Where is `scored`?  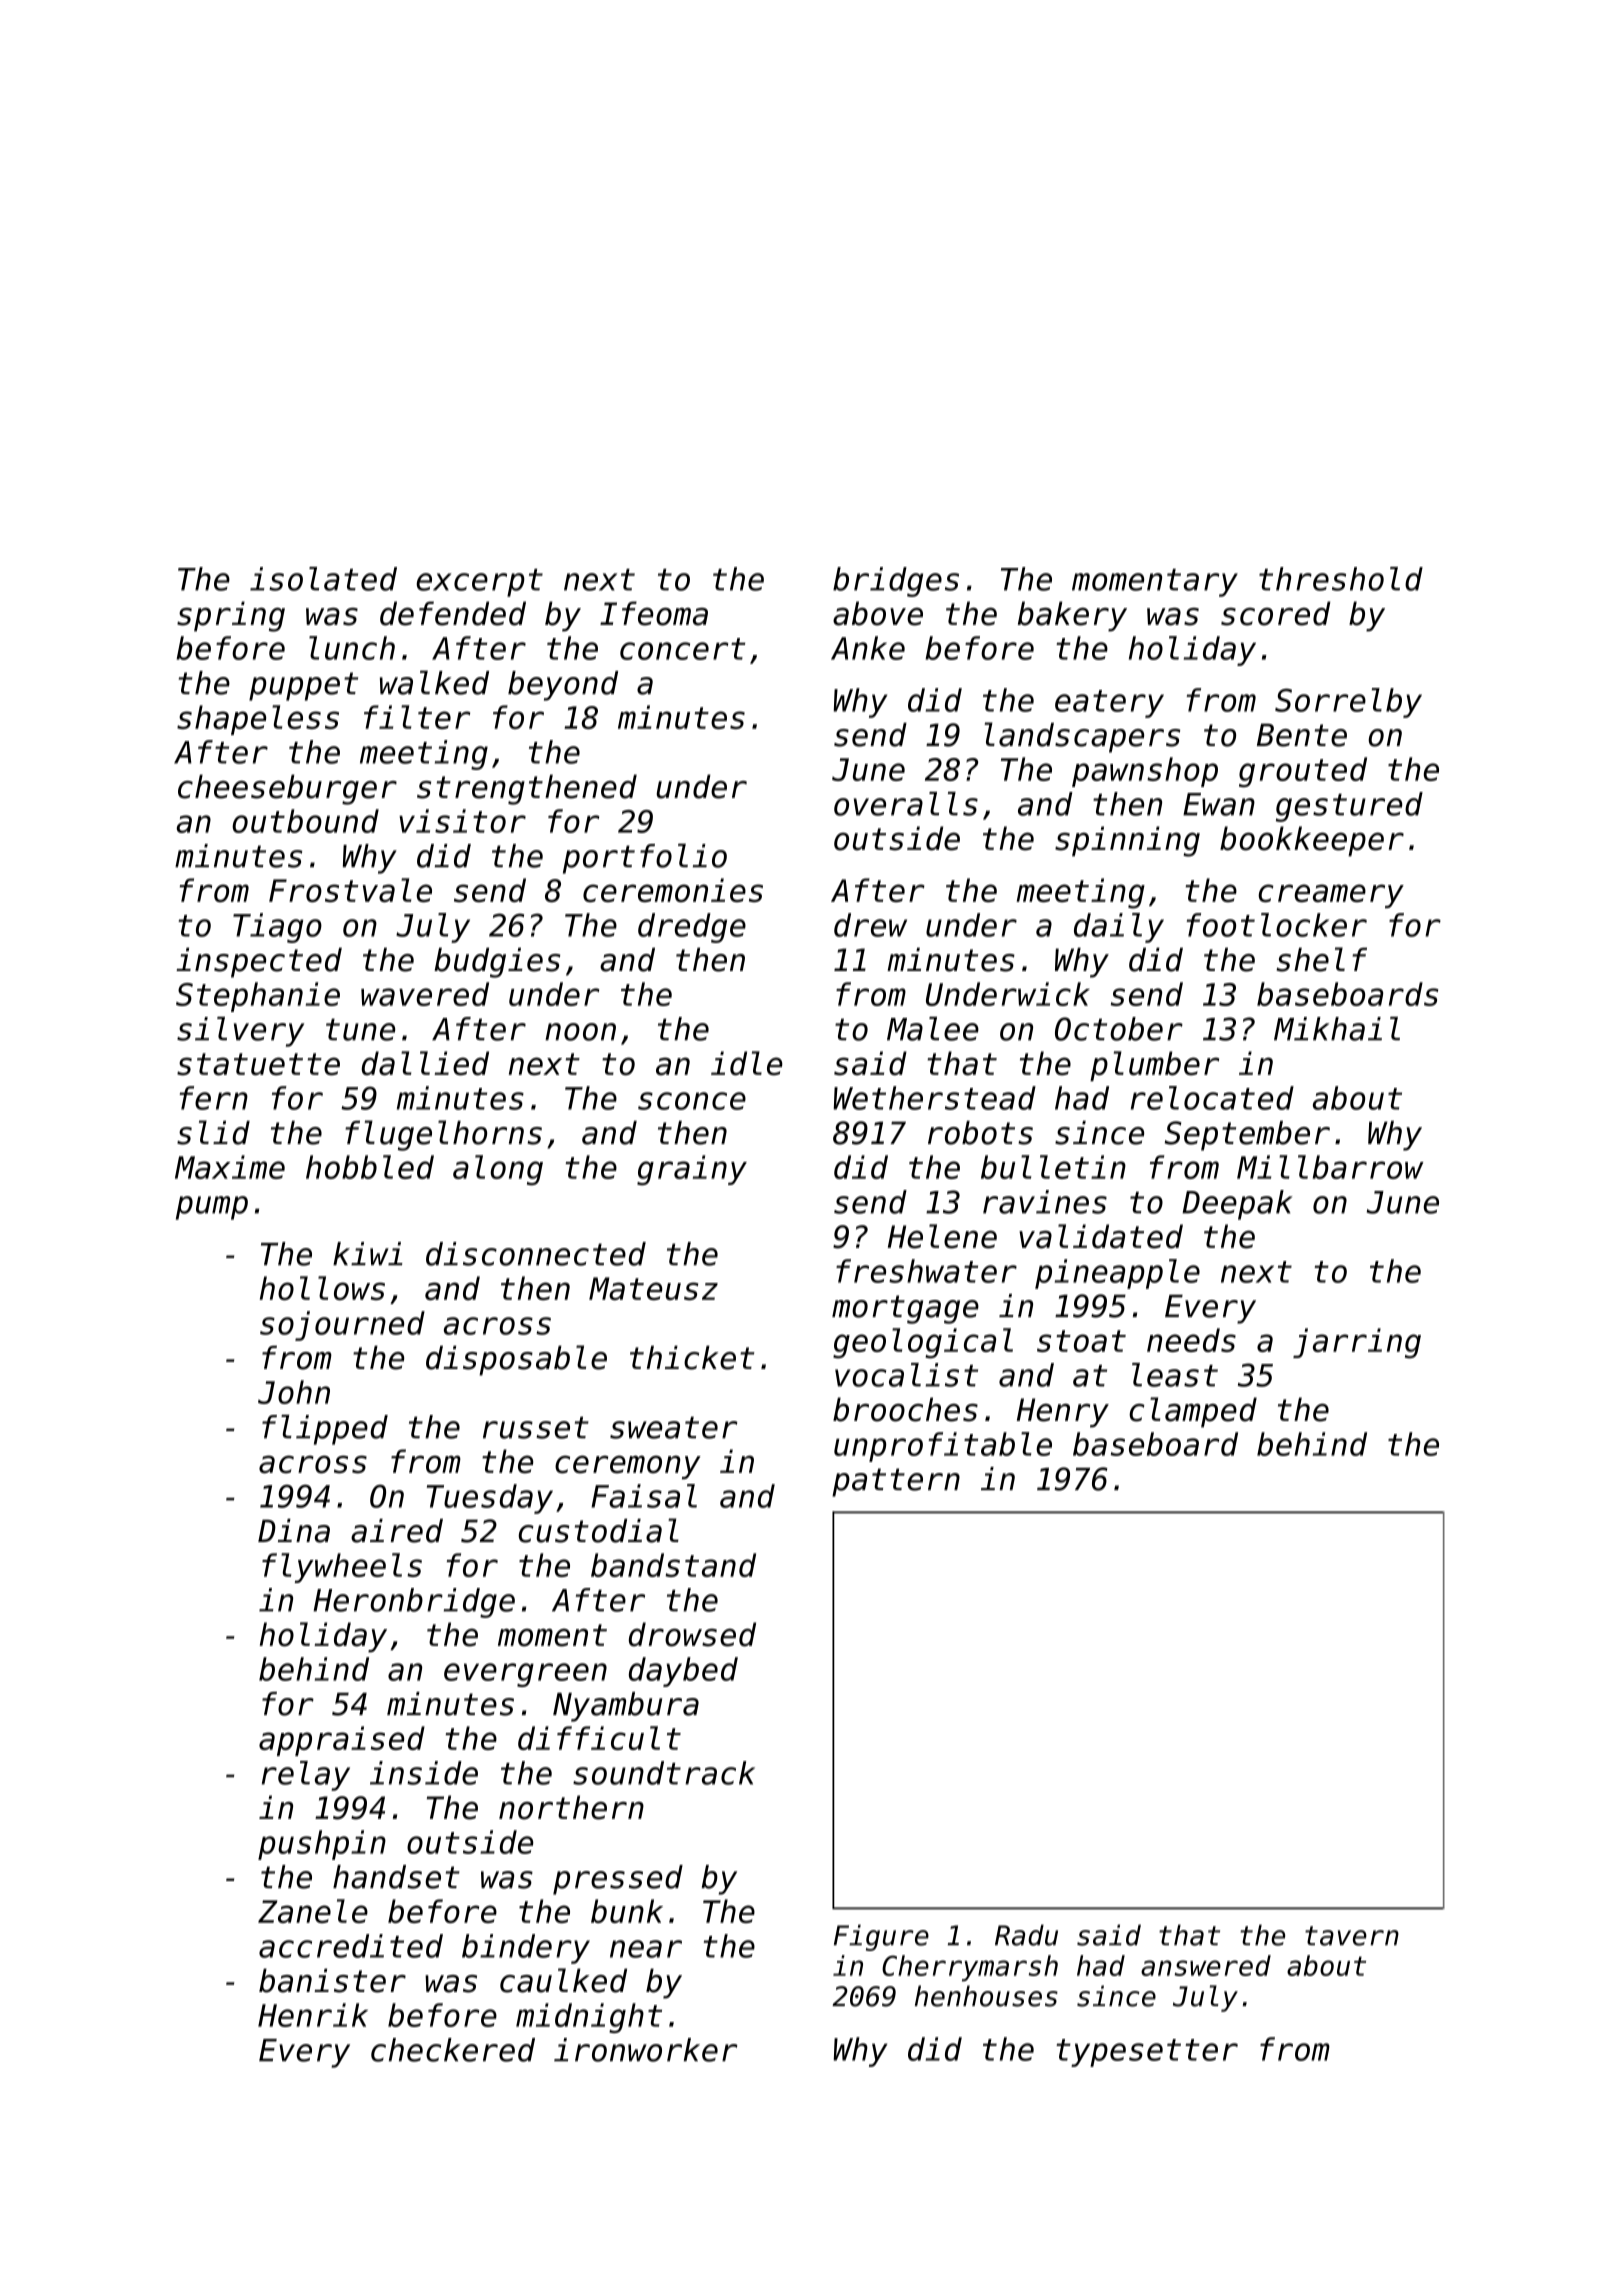
scored is located at coordinates (1276, 613).
